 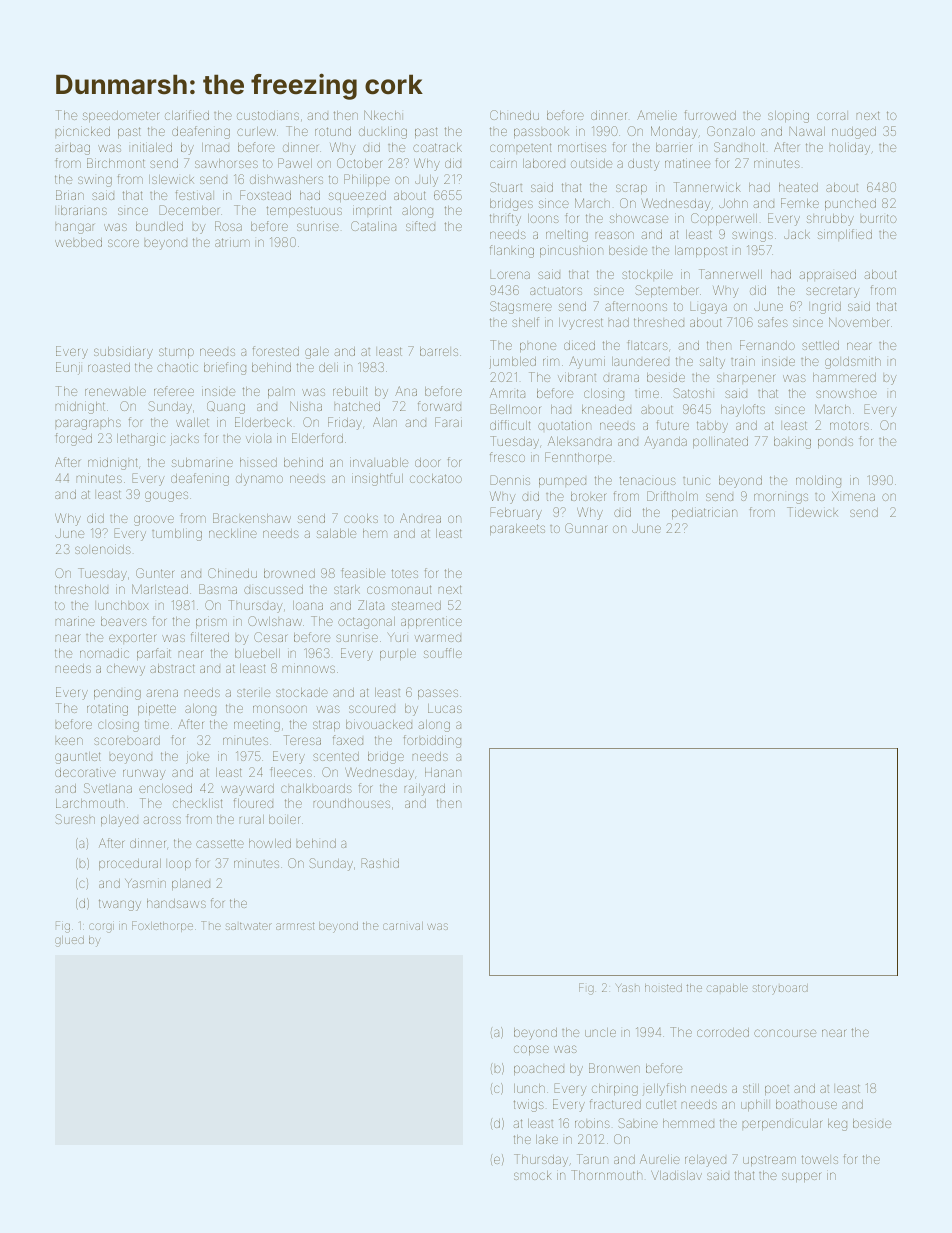 I want to click on hammered, so click(x=844, y=377).
